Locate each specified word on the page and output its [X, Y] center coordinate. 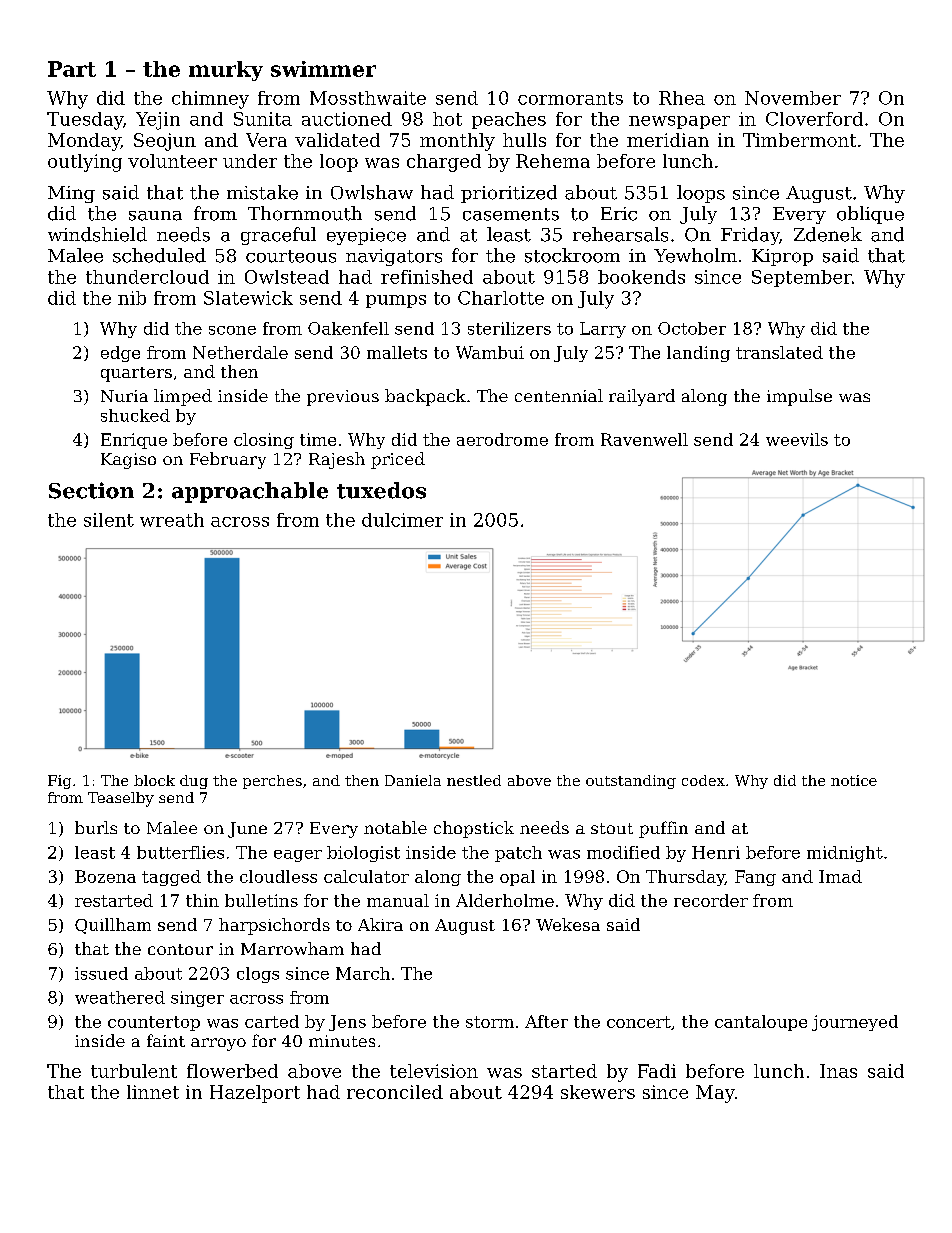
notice [854, 780]
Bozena [105, 876]
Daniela [413, 780]
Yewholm [695, 255]
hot [447, 119]
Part [72, 69]
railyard [642, 397]
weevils [797, 439]
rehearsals [620, 234]
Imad [840, 876]
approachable [250, 492]
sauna [155, 216]
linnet [153, 1092]
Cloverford [814, 119]
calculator [366, 876]
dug [194, 782]
